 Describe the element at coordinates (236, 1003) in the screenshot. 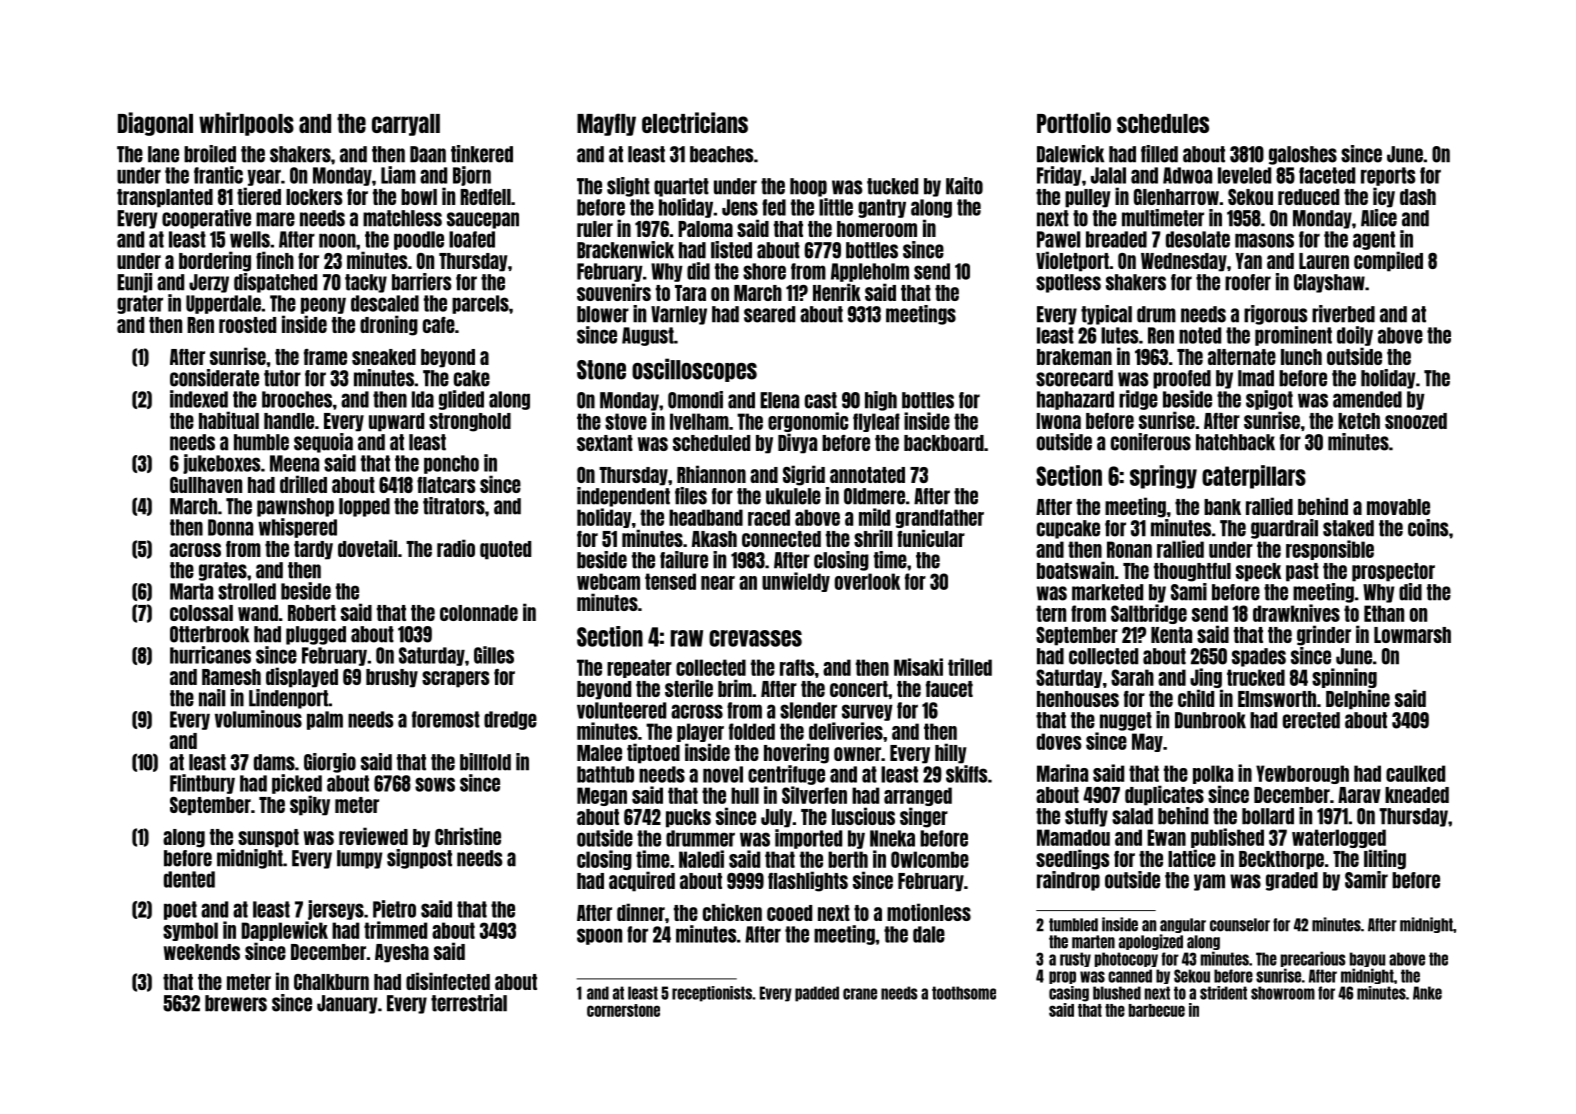

I see `brewers` at that location.
